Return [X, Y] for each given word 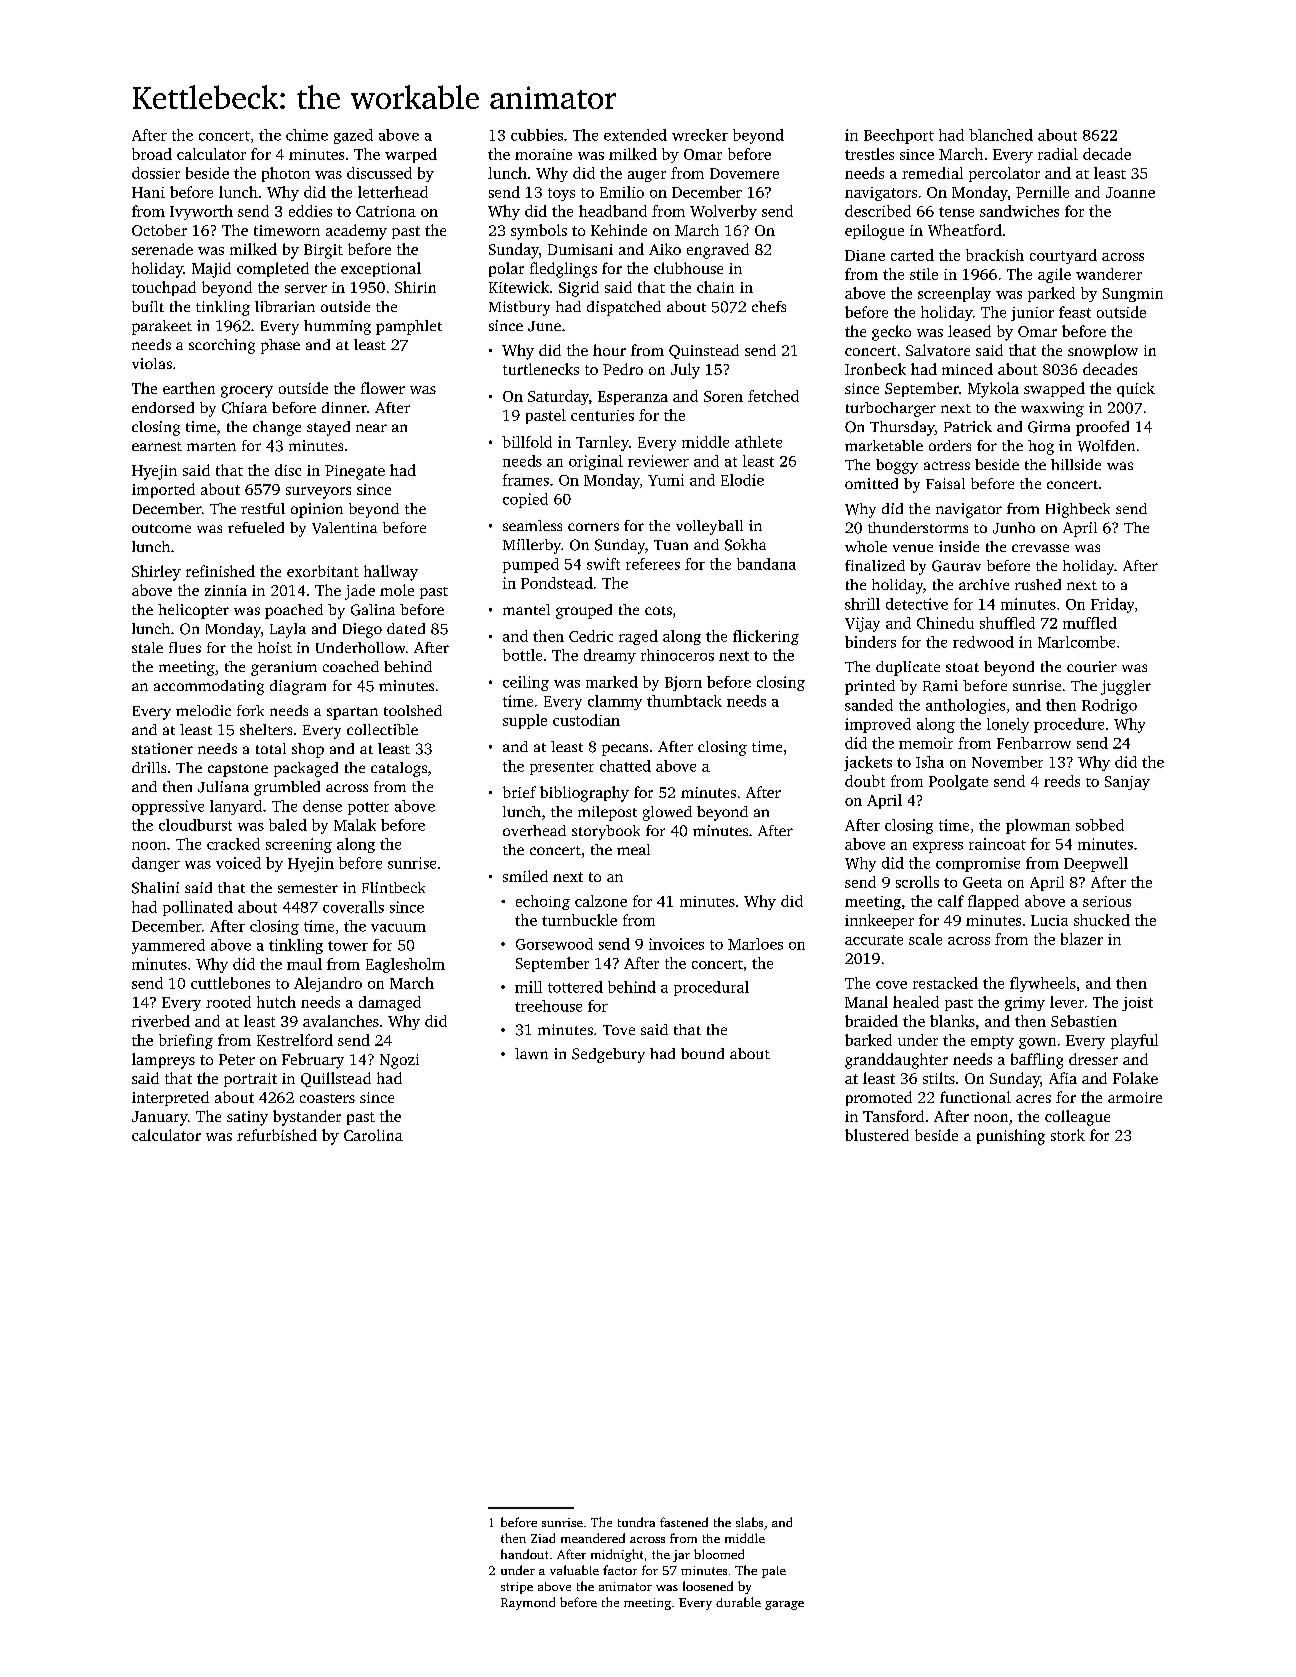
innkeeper [879, 921]
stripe [517, 1588]
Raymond [528, 1603]
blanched [1001, 135]
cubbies [537, 135]
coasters [327, 1098]
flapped [993, 902]
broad [152, 154]
